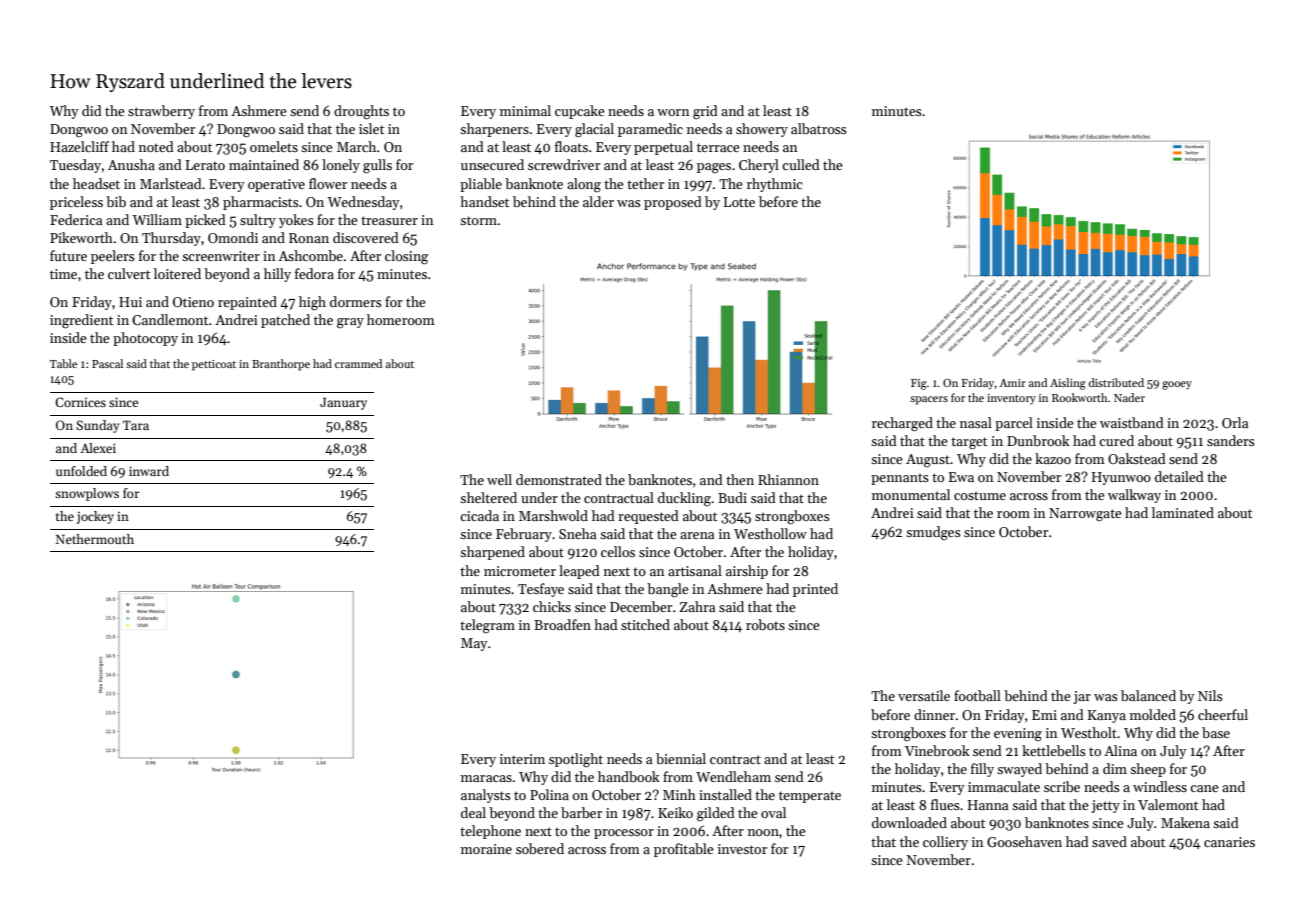  I want to click on recharged, so click(902, 424).
